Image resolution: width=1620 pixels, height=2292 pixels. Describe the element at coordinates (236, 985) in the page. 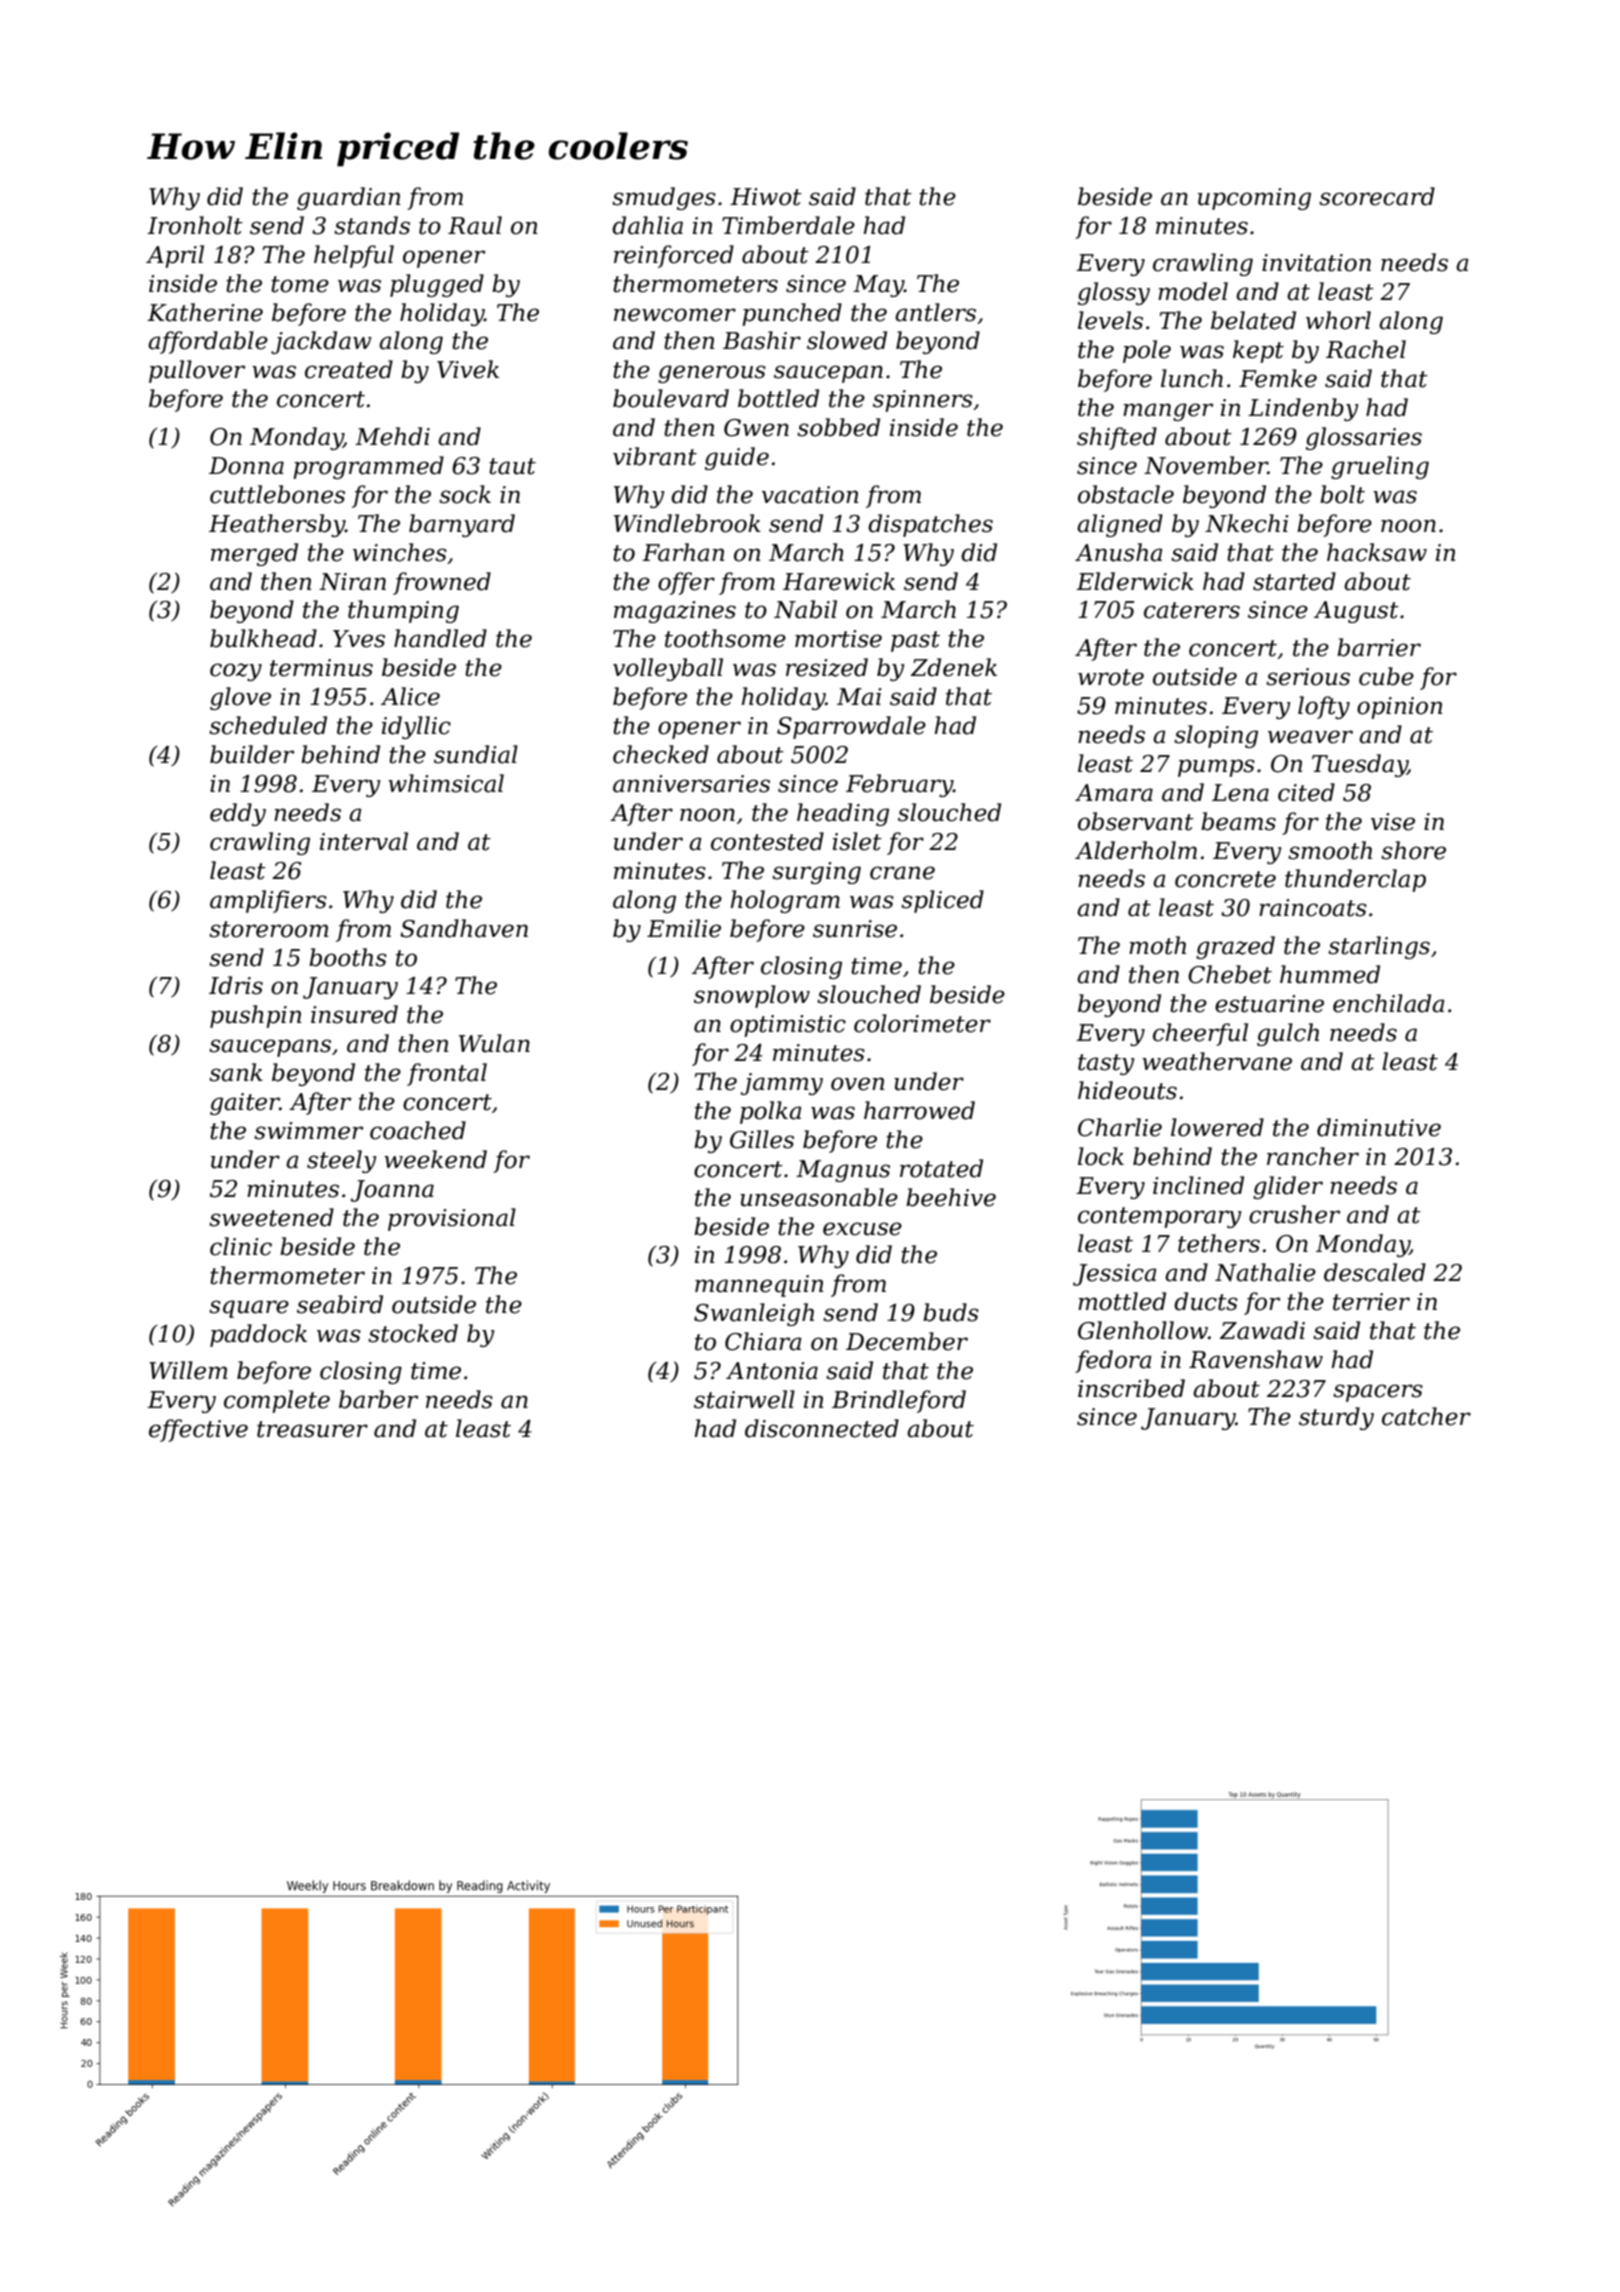

I see `Idris` at that location.
